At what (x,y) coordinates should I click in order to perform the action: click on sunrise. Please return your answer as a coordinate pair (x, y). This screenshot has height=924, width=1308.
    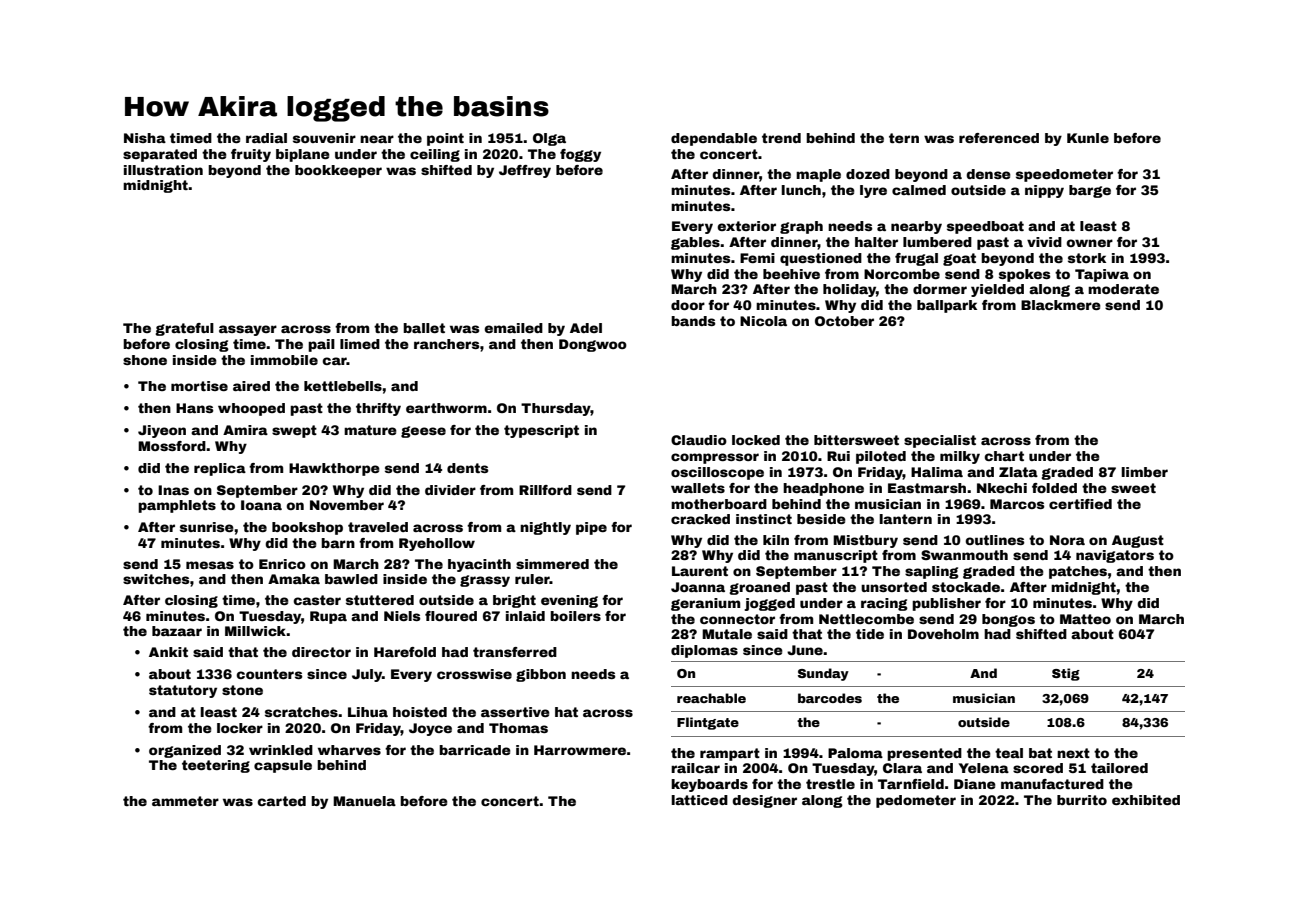
    Looking at the image, I should click on (207, 527).
